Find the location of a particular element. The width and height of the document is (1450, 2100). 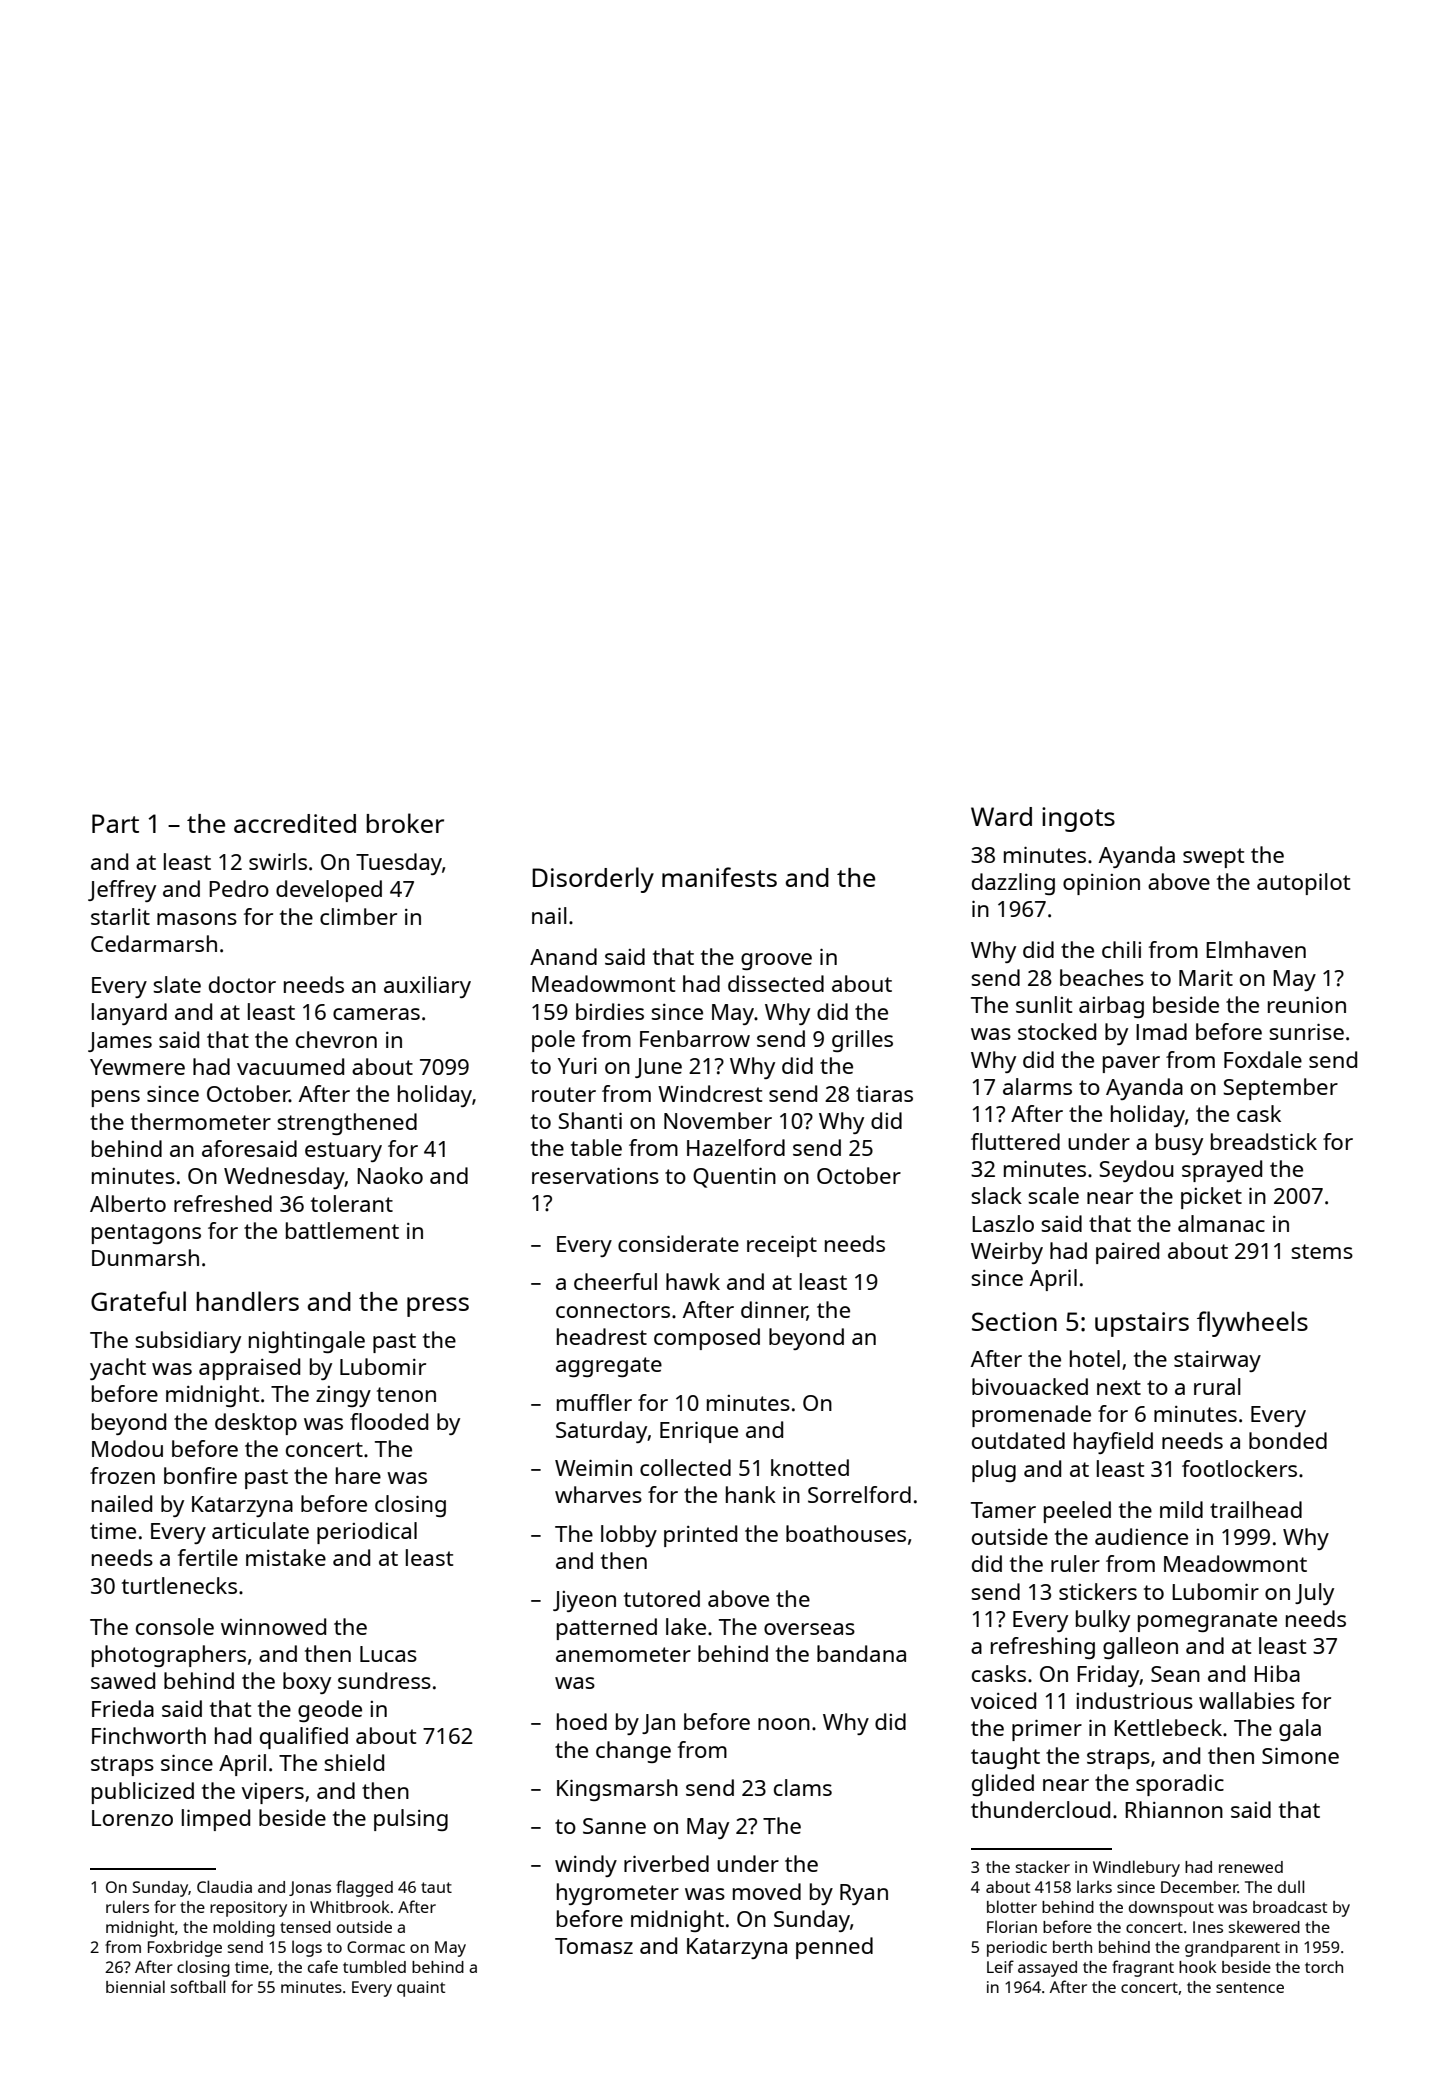

subsidiary is located at coordinates (188, 1342).
